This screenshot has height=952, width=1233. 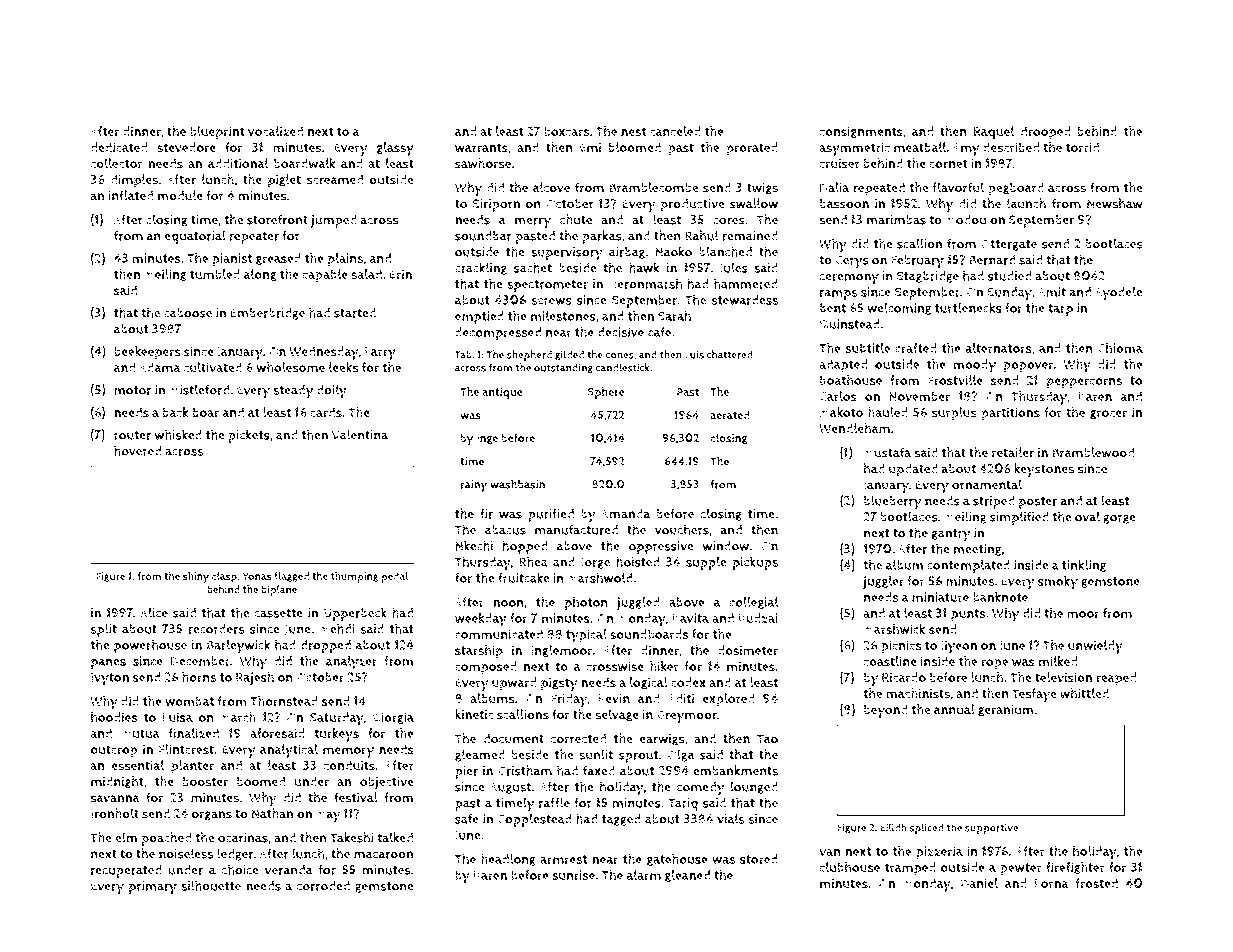 What do you see at coordinates (332, 391) in the screenshot?
I see `doily` at bounding box center [332, 391].
